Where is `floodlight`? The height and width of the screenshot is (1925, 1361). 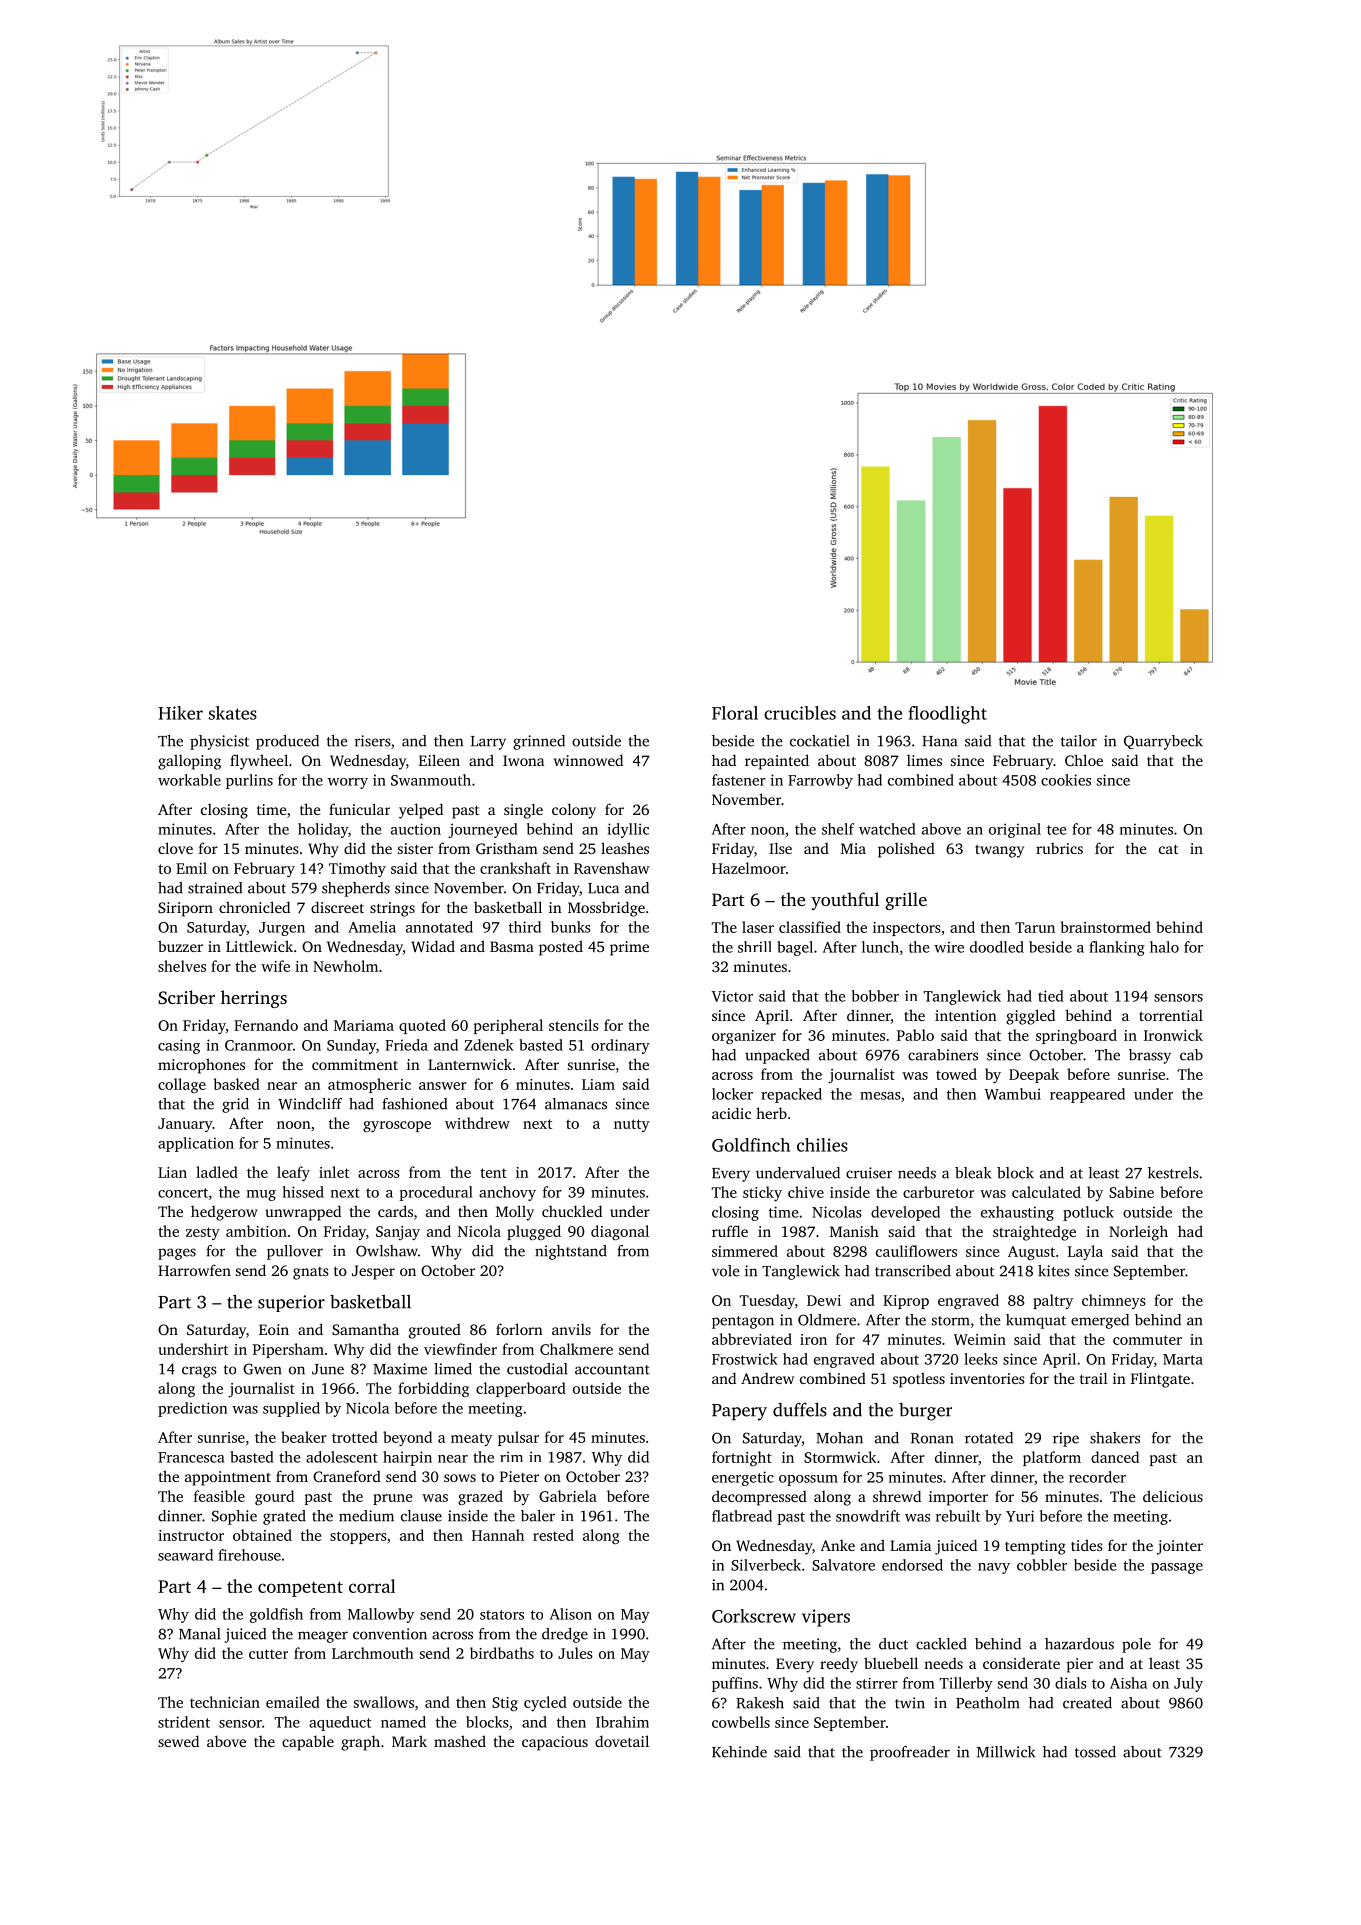 floodlight is located at coordinates (948, 715).
